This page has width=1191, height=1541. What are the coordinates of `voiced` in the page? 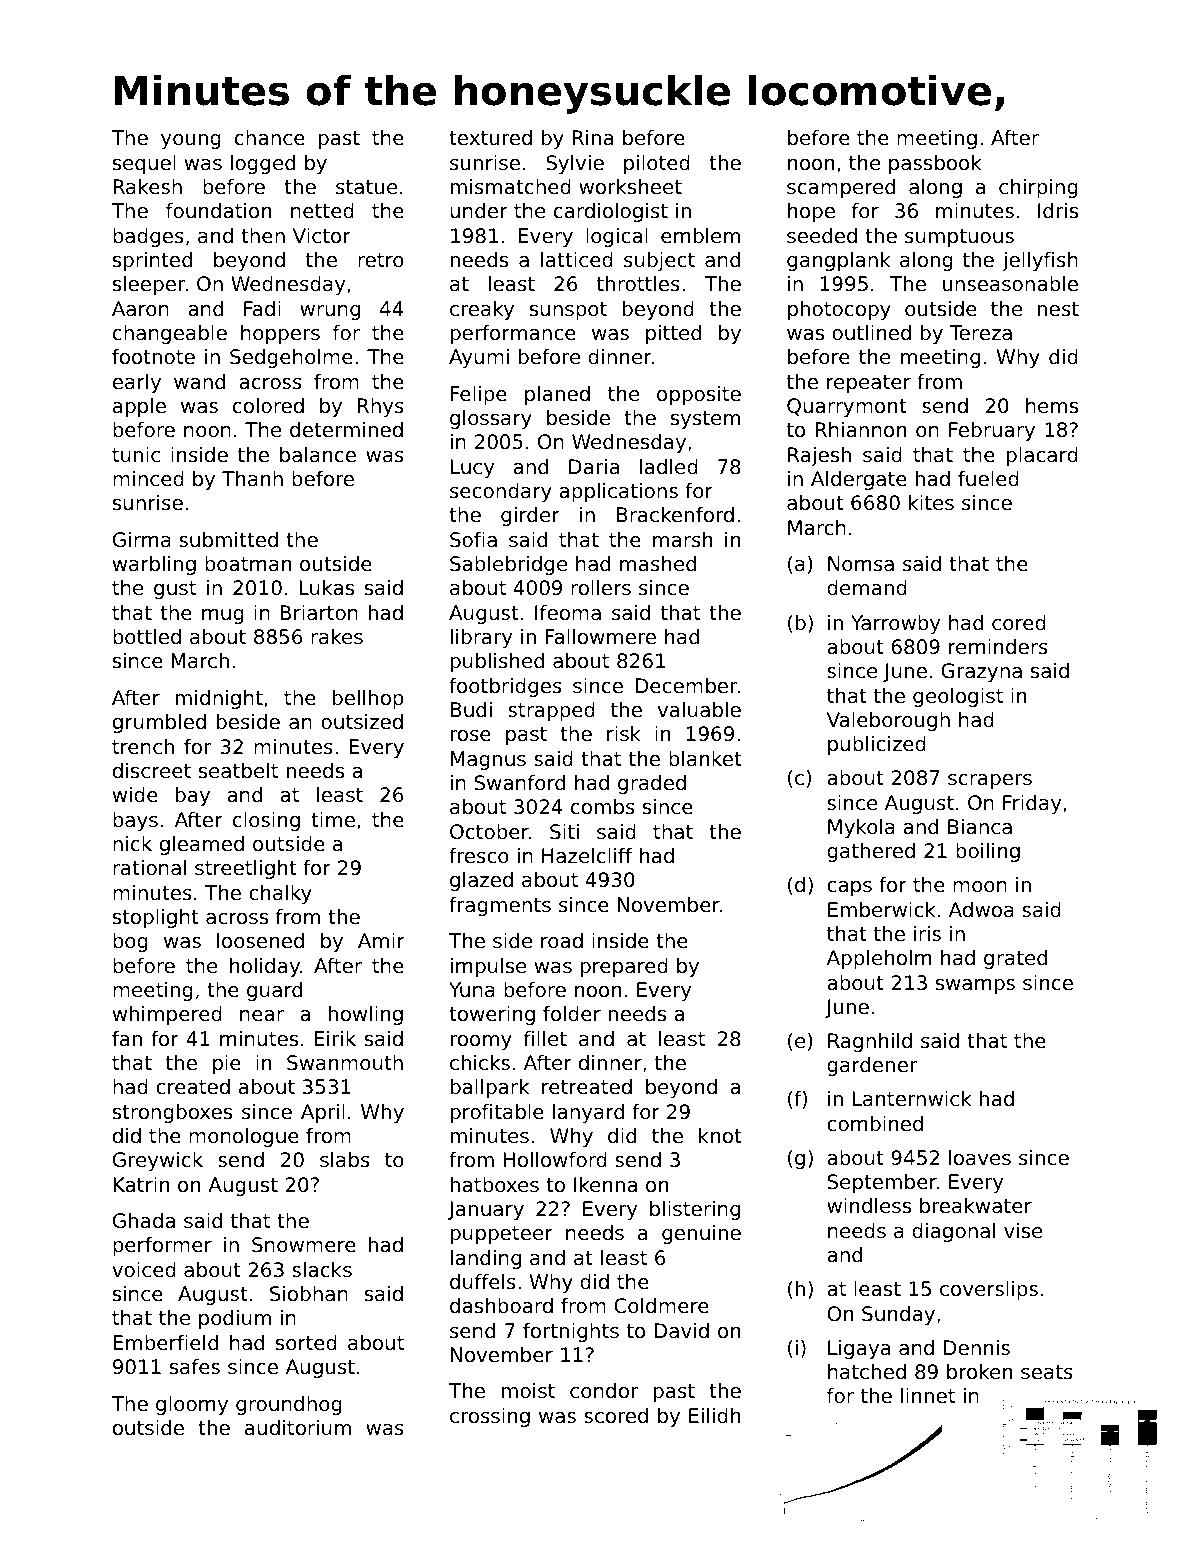 It's located at (144, 1270).
